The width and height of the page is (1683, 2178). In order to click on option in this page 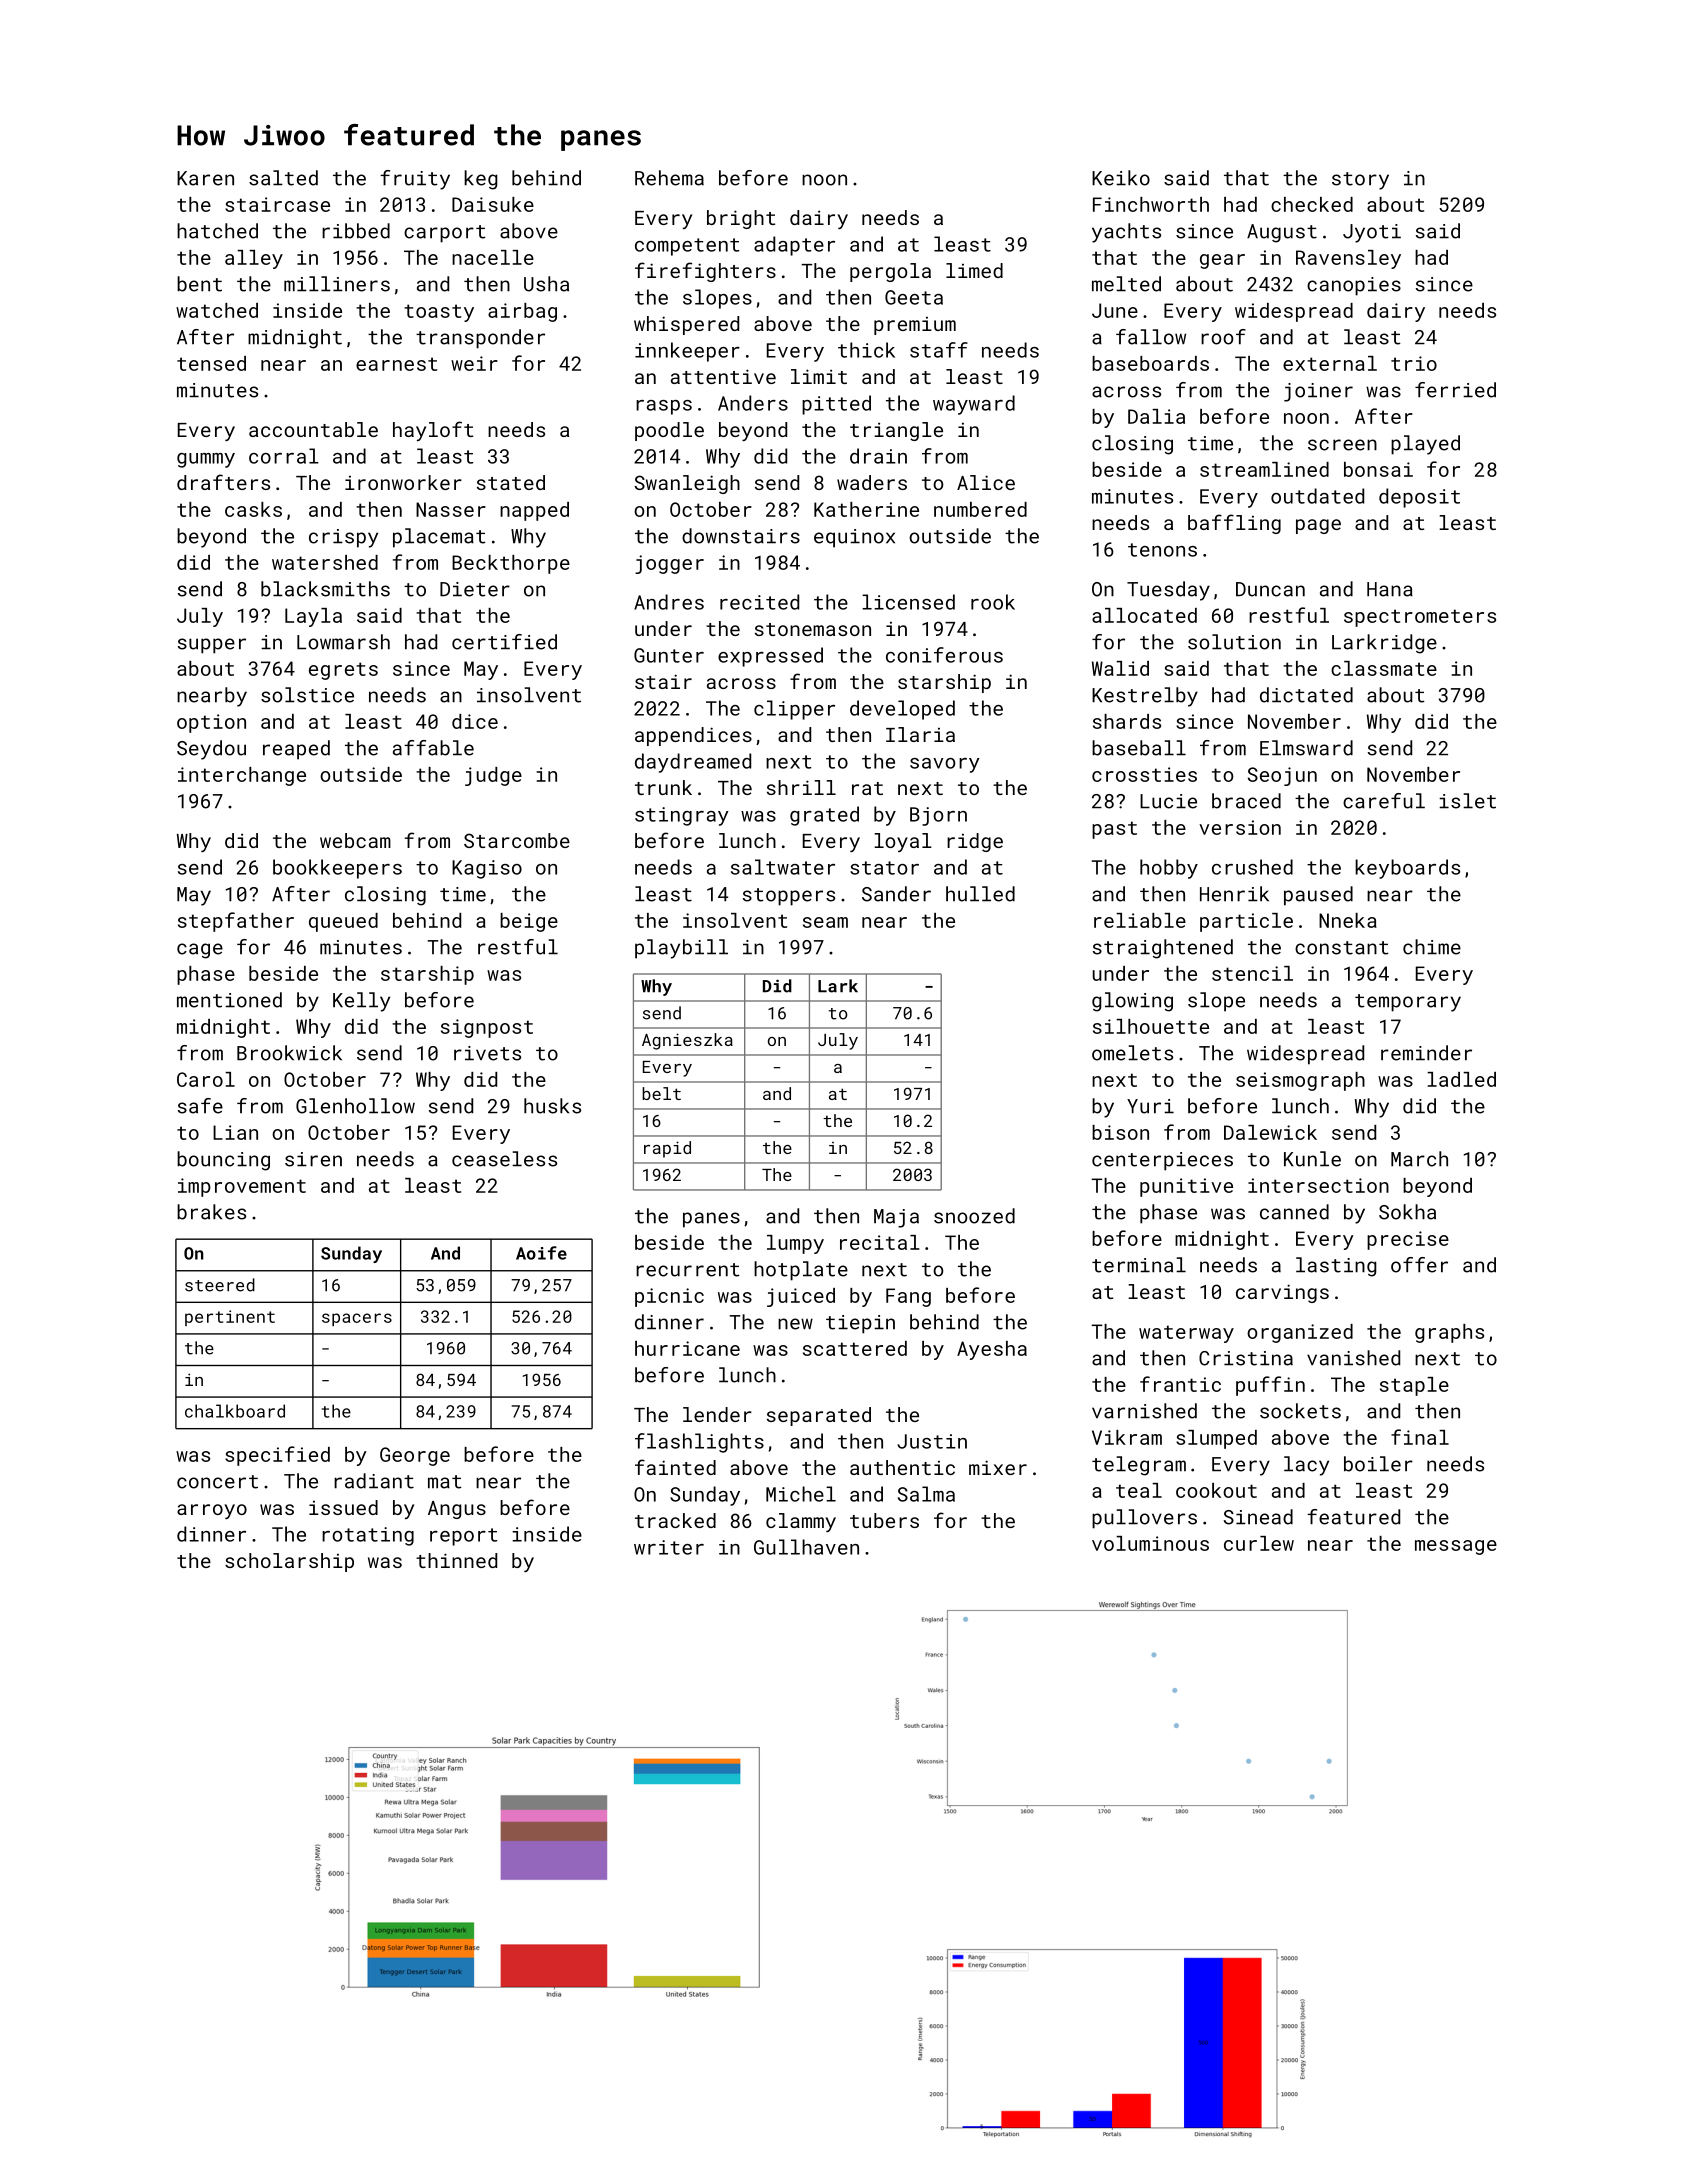, I will do `click(211, 723)`.
